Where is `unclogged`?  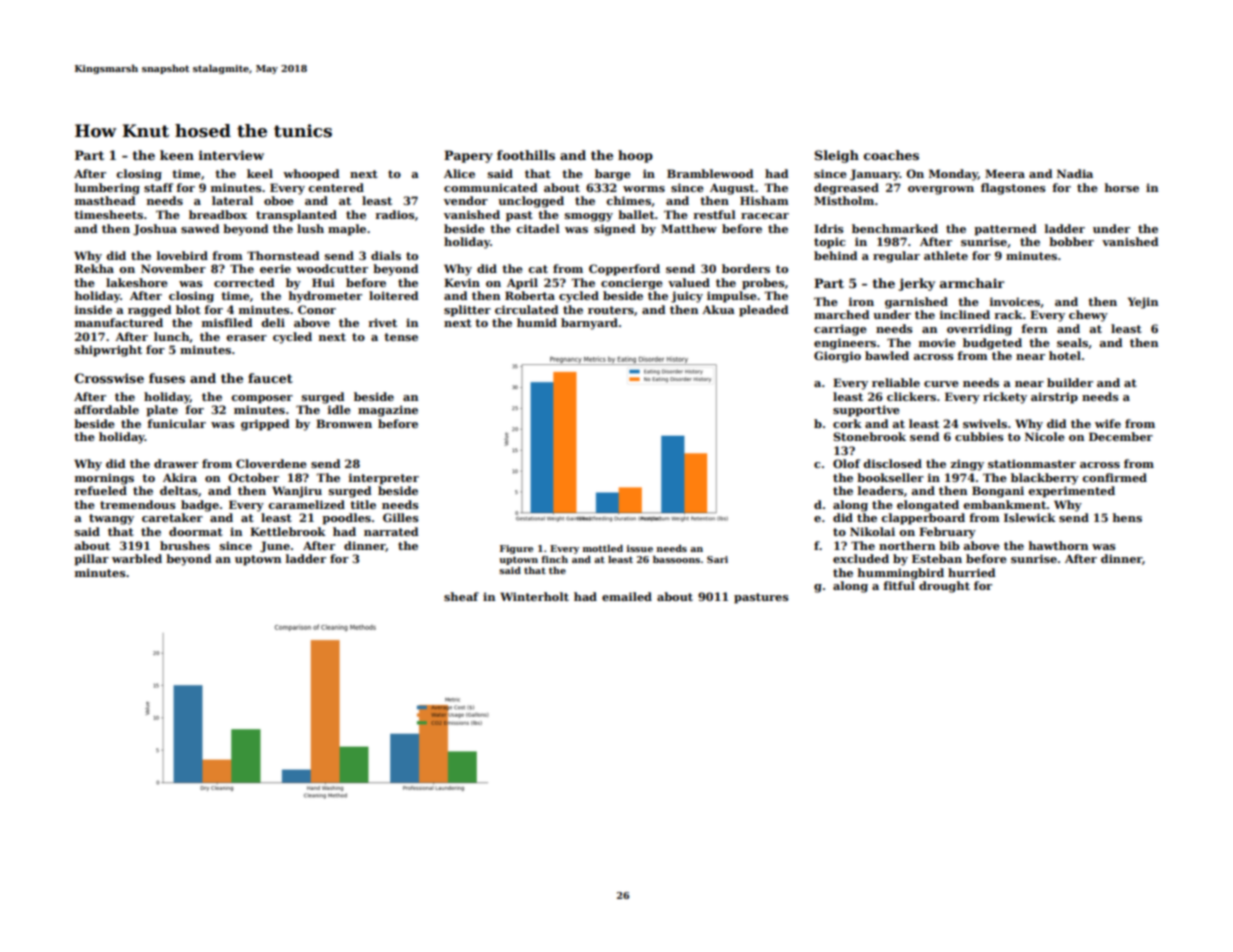
unclogged is located at coordinates (531, 202).
